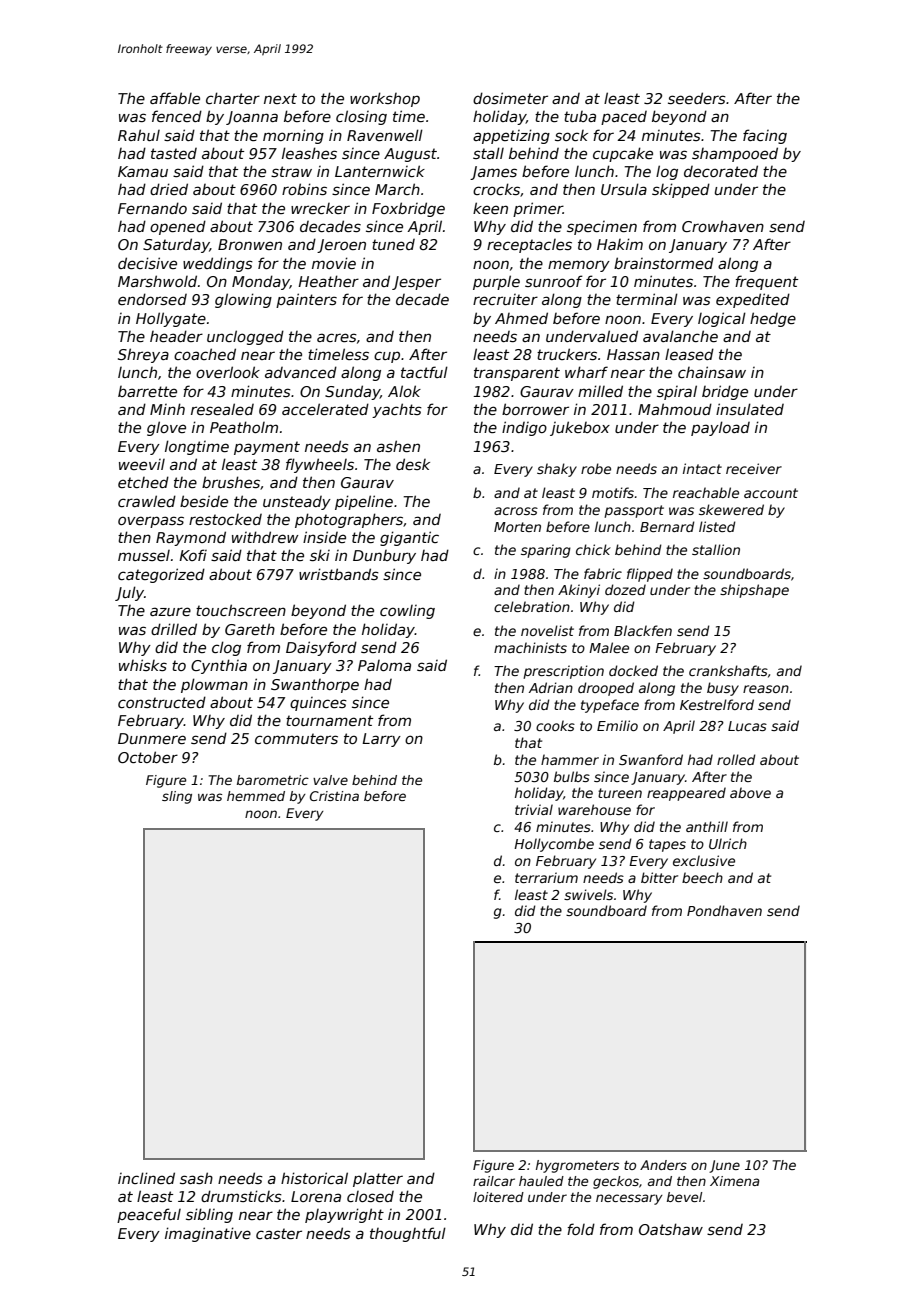 The width and height of the image is (924, 1308). What do you see at coordinates (697, 98) in the image?
I see `seeders` at bounding box center [697, 98].
